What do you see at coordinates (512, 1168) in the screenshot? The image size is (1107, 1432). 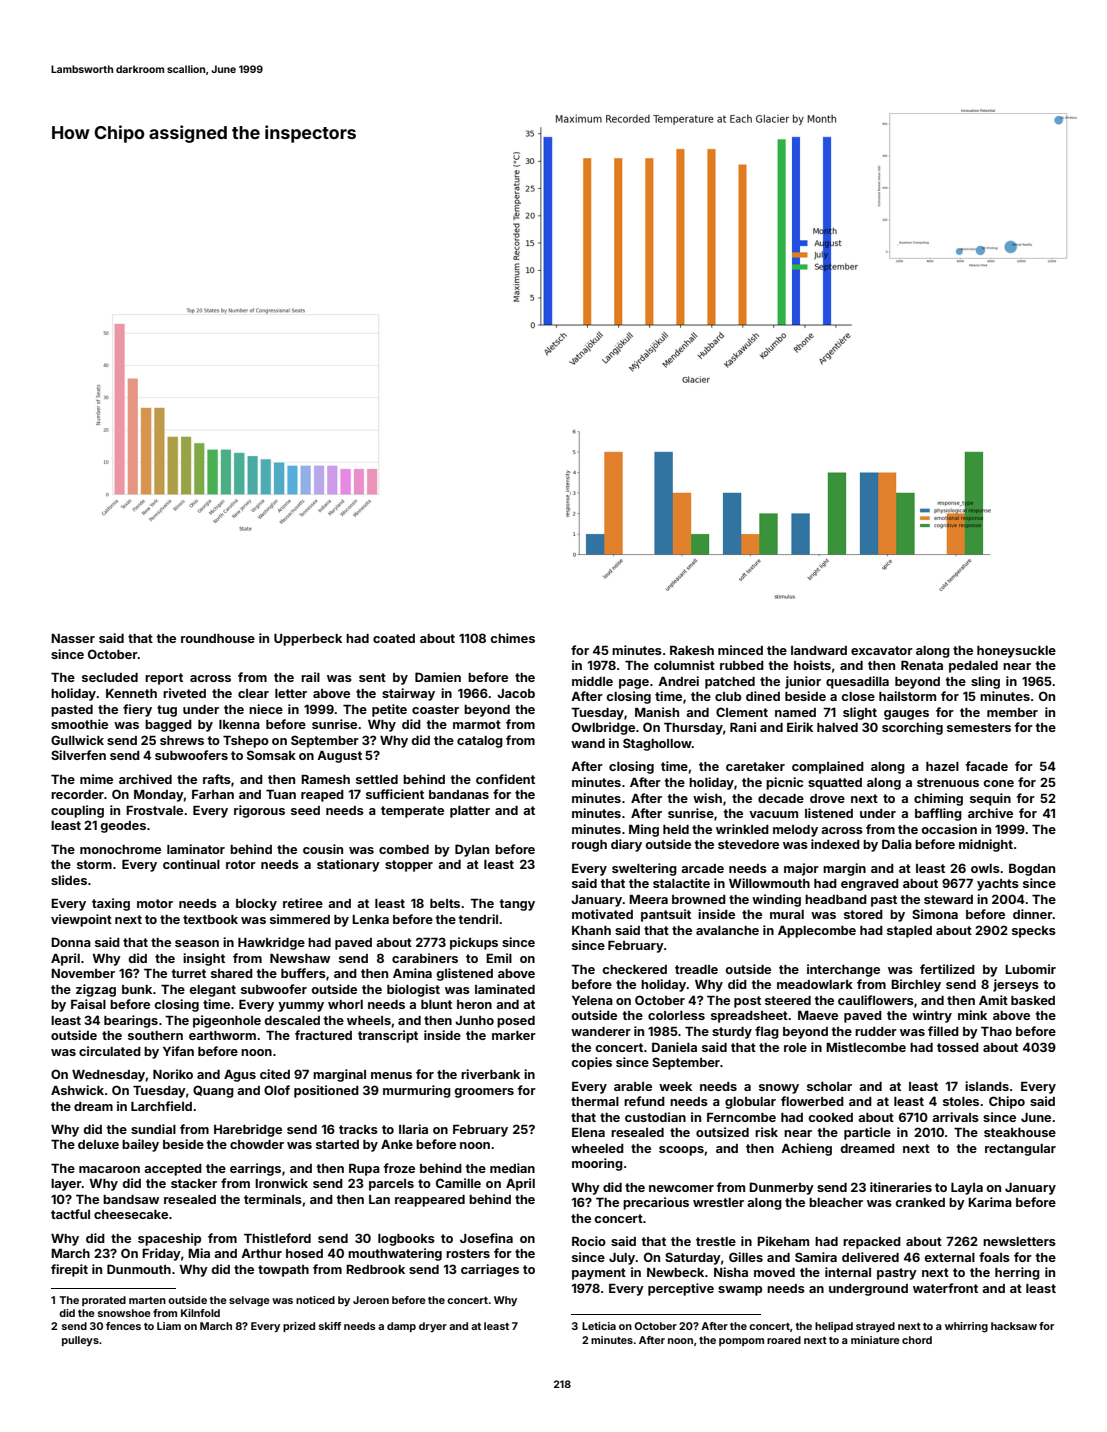 I see `median` at bounding box center [512, 1168].
